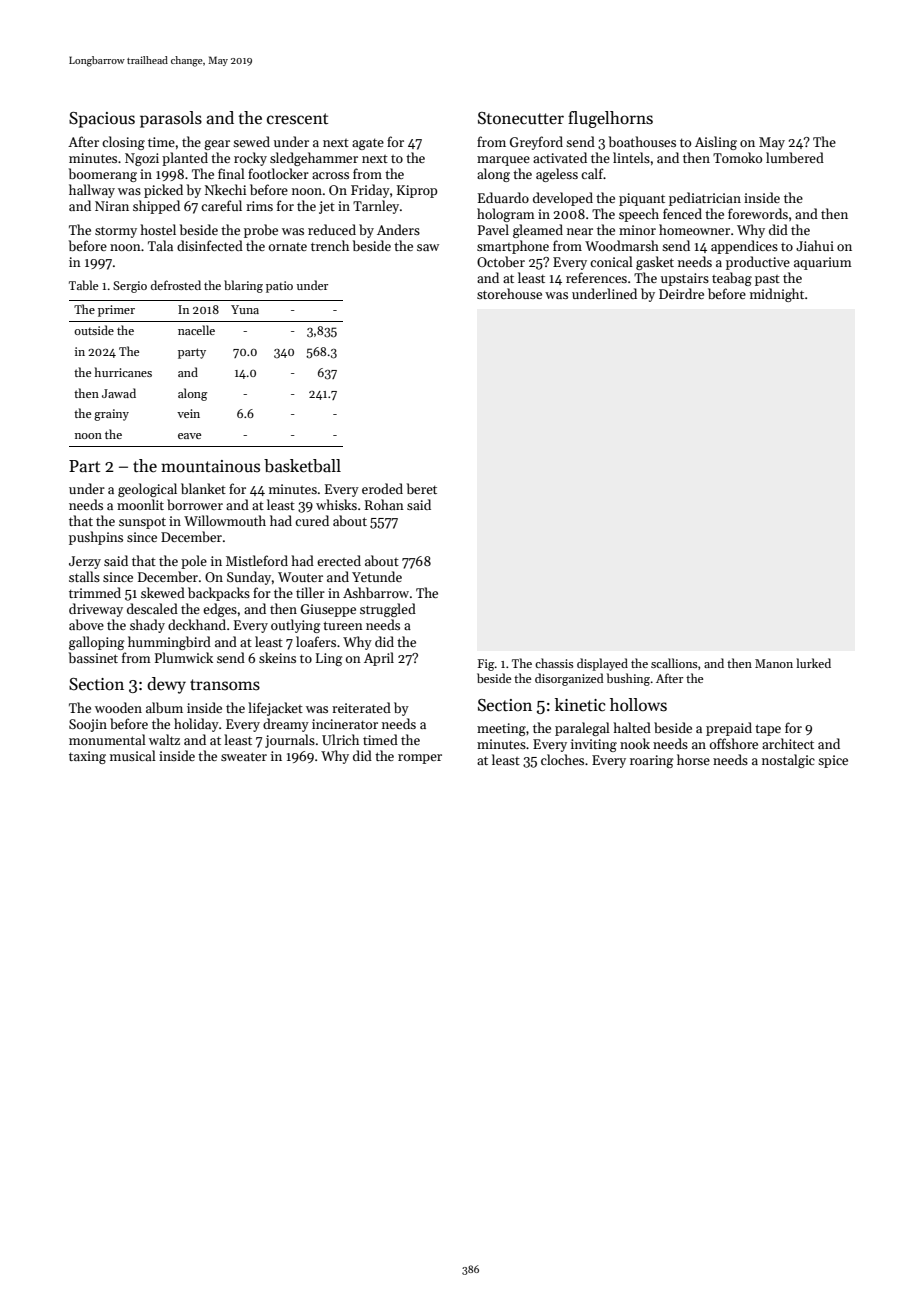 This screenshot has width=924, height=1308. Describe the element at coordinates (188, 413) in the screenshot. I see `vein` at that location.
